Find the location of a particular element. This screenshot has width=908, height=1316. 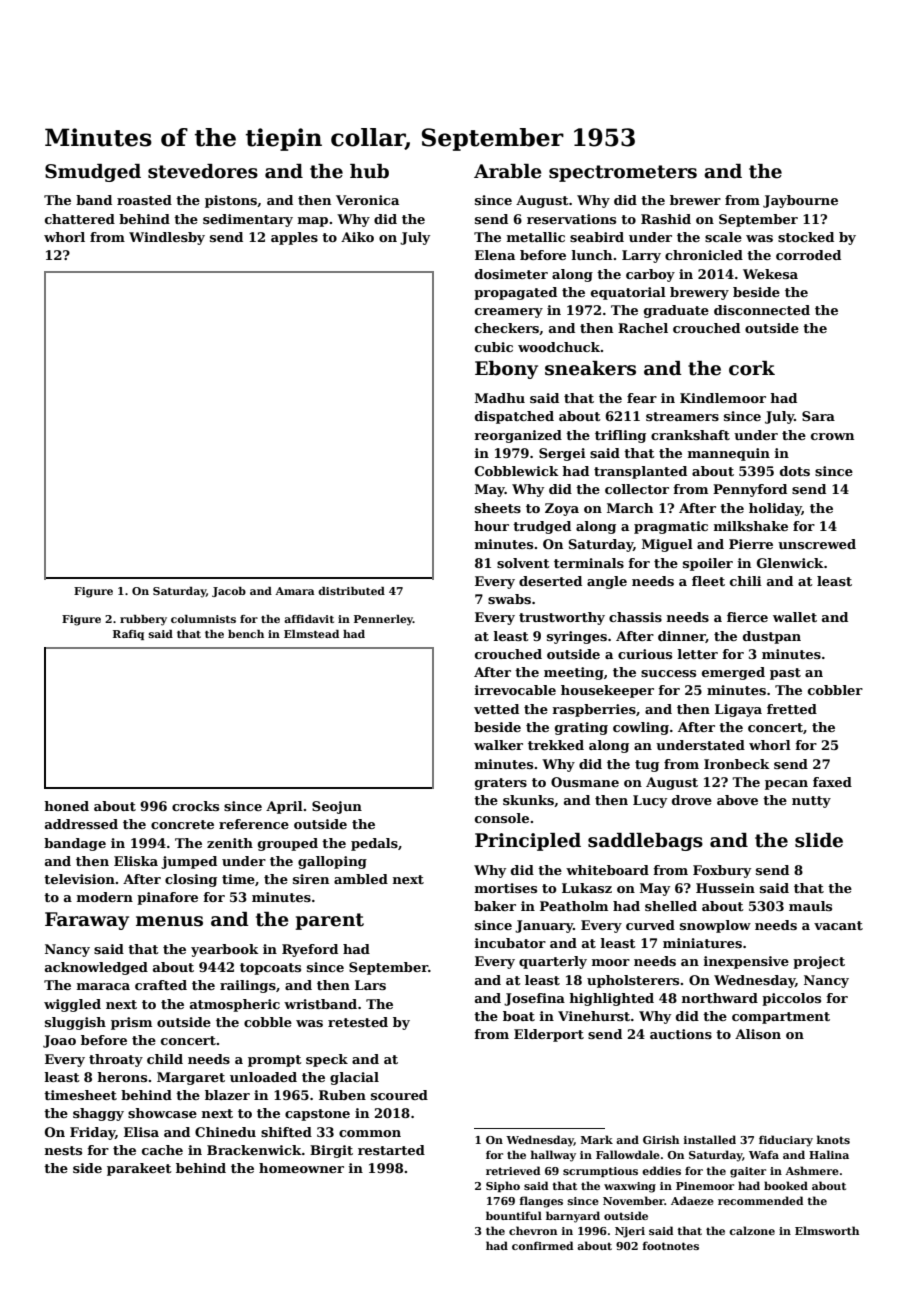

acknowledged is located at coordinates (96, 968).
